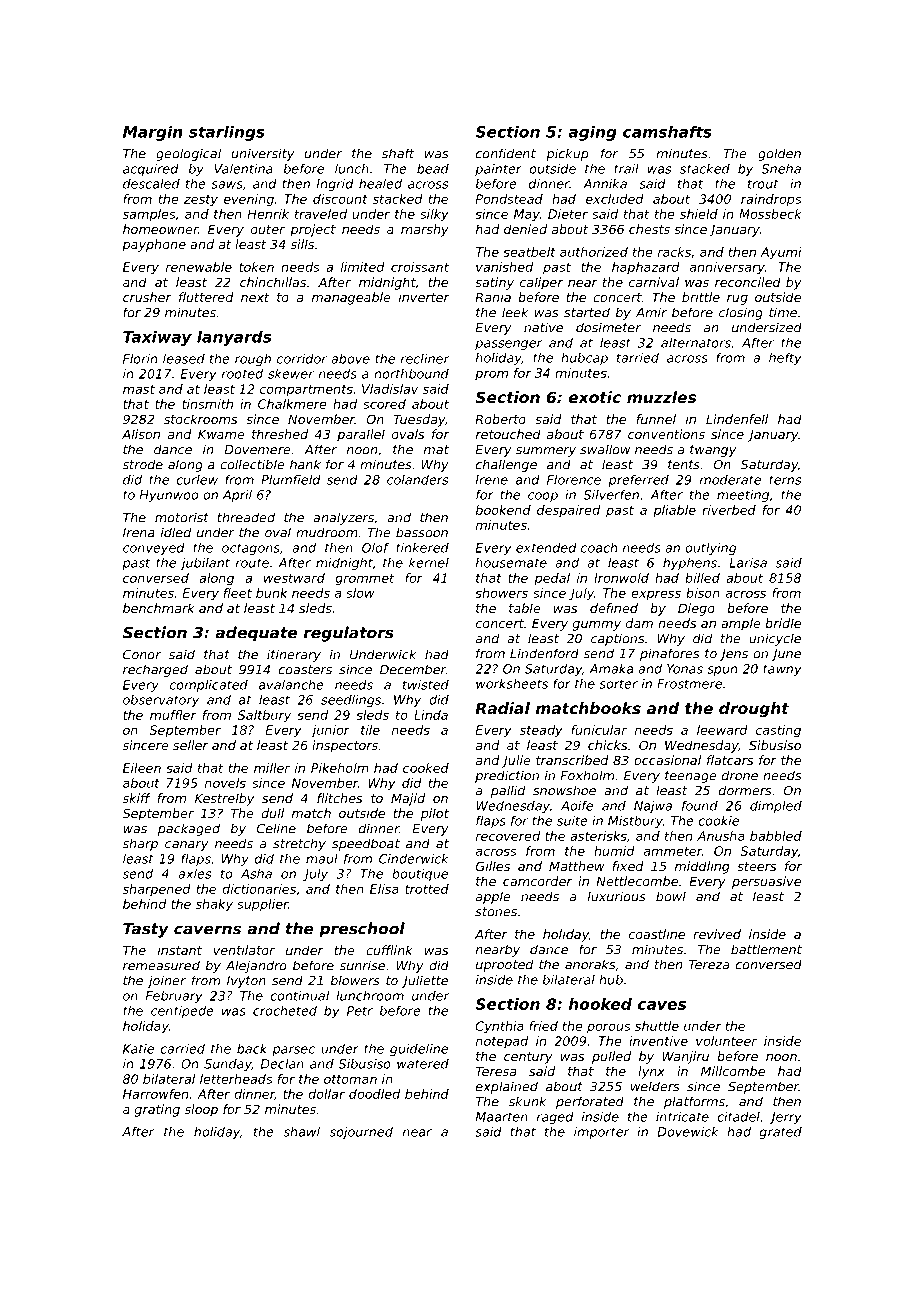  What do you see at coordinates (327, 532) in the screenshot?
I see `mudroom` at bounding box center [327, 532].
